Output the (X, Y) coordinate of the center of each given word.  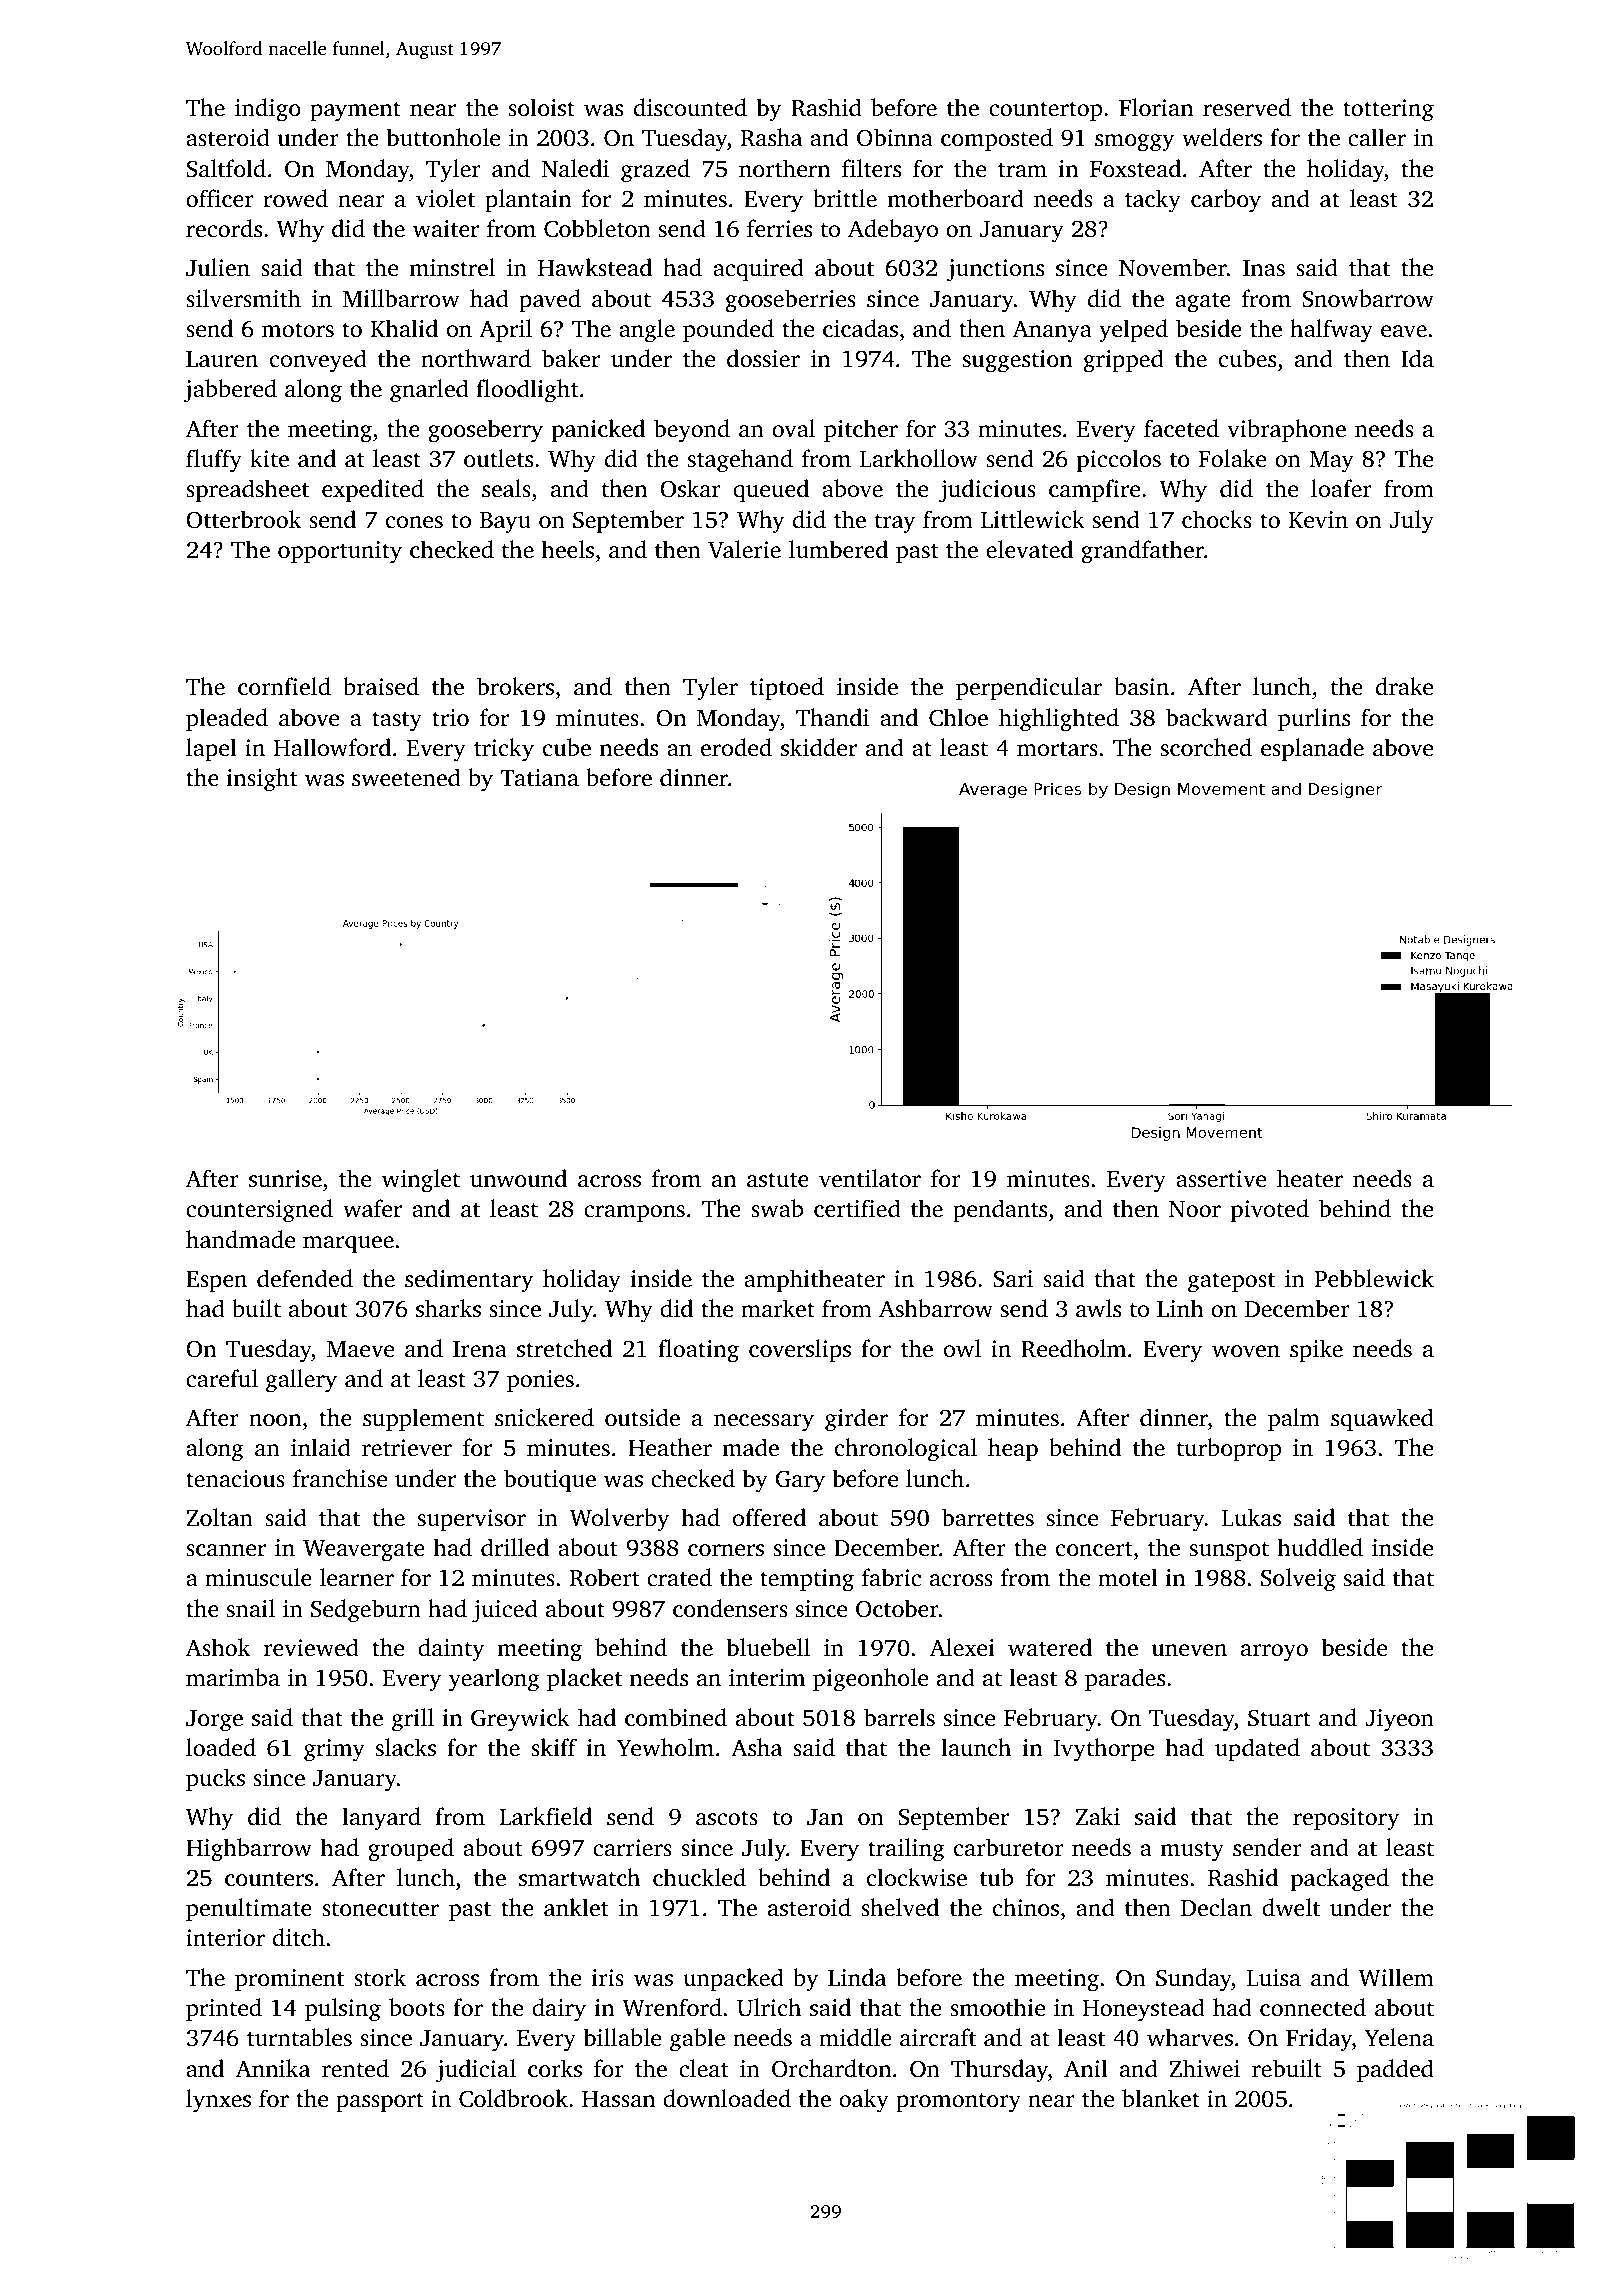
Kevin (1318, 520)
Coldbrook (513, 2098)
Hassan (619, 2099)
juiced (505, 1611)
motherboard (955, 198)
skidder (819, 747)
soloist (541, 107)
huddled (1320, 1547)
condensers (730, 1608)
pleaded (227, 719)
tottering (1388, 110)
